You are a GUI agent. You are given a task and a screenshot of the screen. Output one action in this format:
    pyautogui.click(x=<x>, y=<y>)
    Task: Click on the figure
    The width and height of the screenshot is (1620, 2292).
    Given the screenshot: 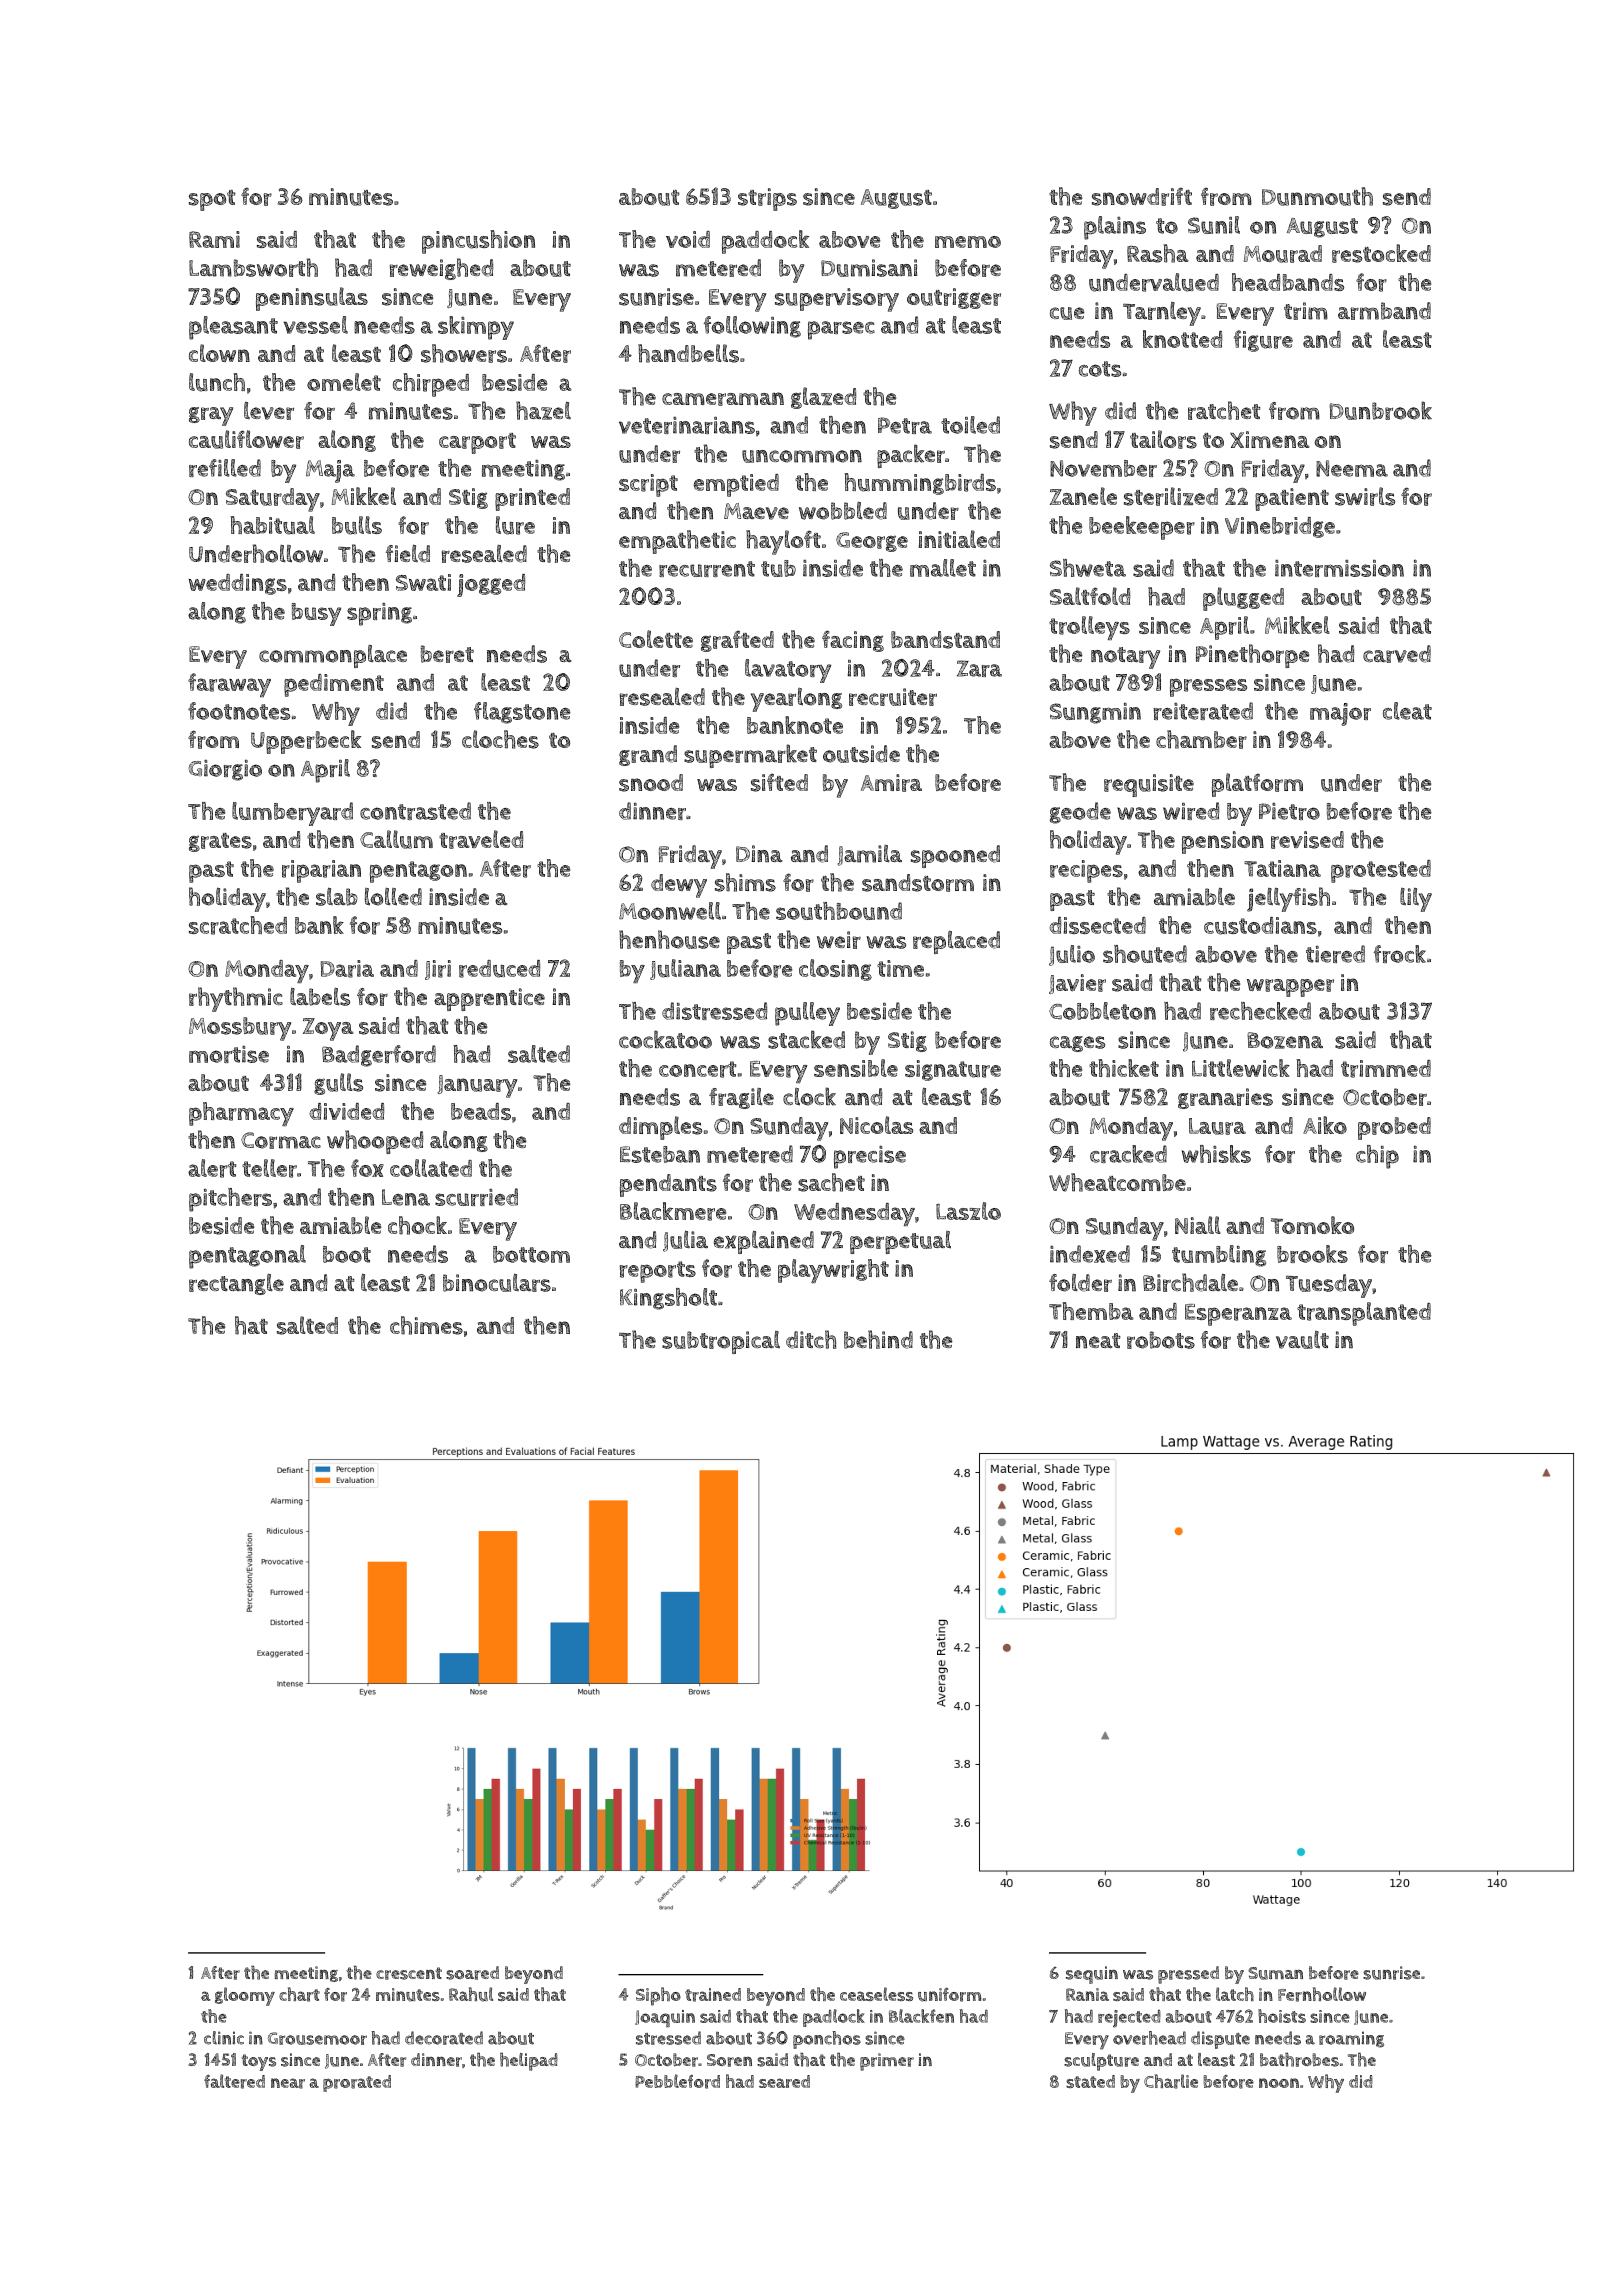 What is the action you would take?
    pyautogui.click(x=1263, y=341)
